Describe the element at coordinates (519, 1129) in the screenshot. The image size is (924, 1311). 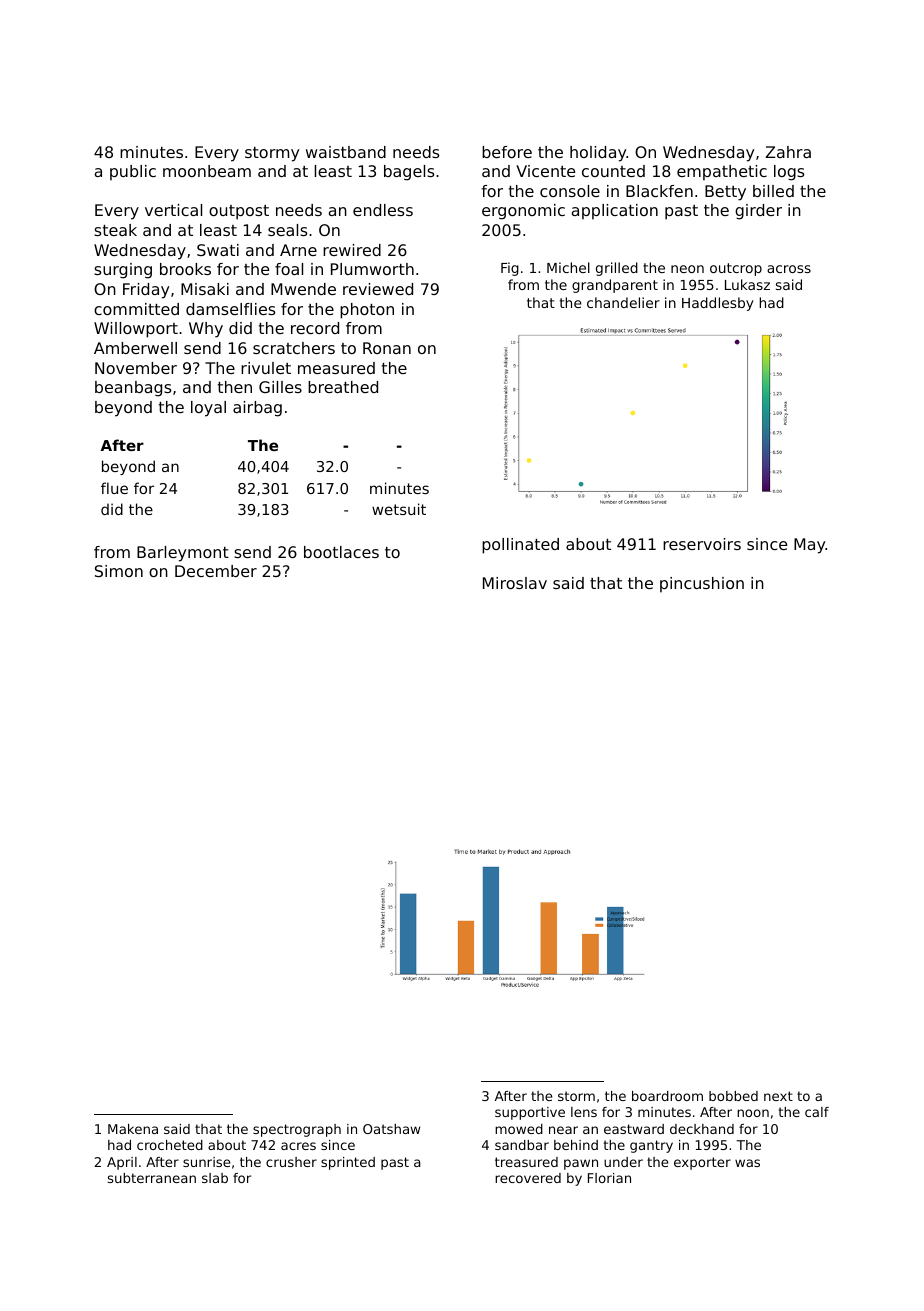
I see `mowed` at that location.
